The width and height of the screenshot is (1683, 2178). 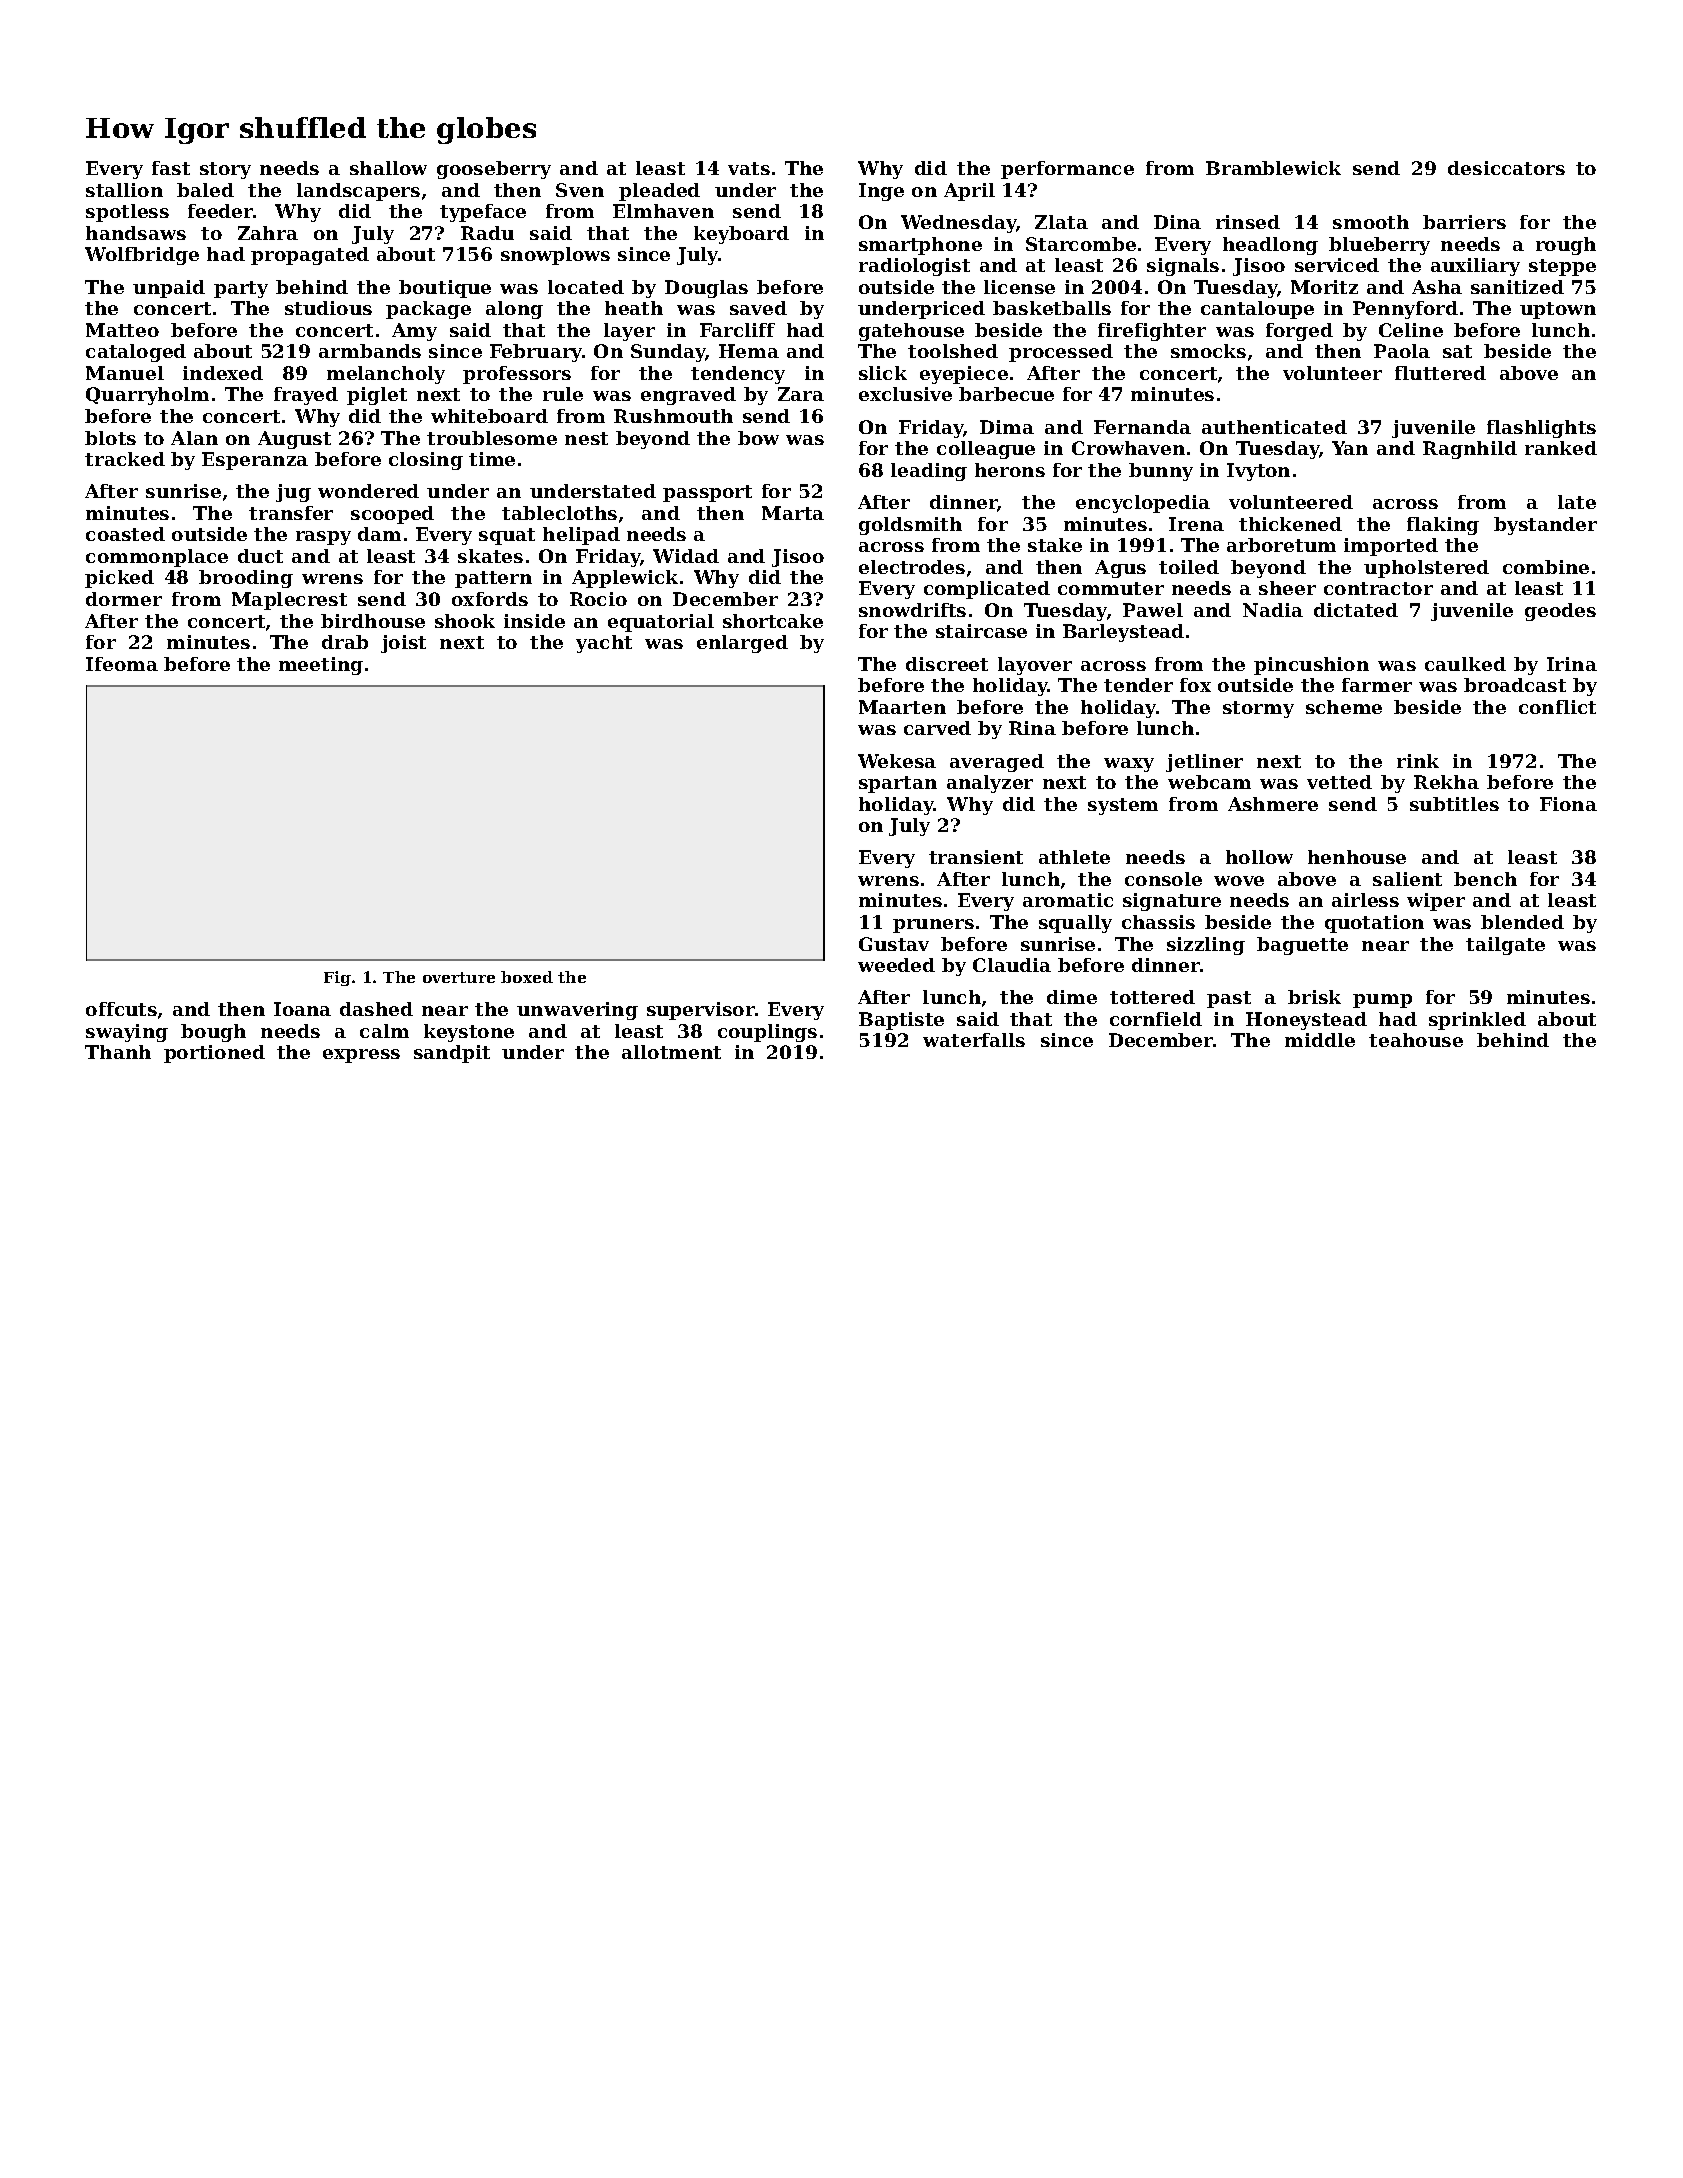 What do you see at coordinates (1506, 168) in the screenshot?
I see `desiccators` at bounding box center [1506, 168].
